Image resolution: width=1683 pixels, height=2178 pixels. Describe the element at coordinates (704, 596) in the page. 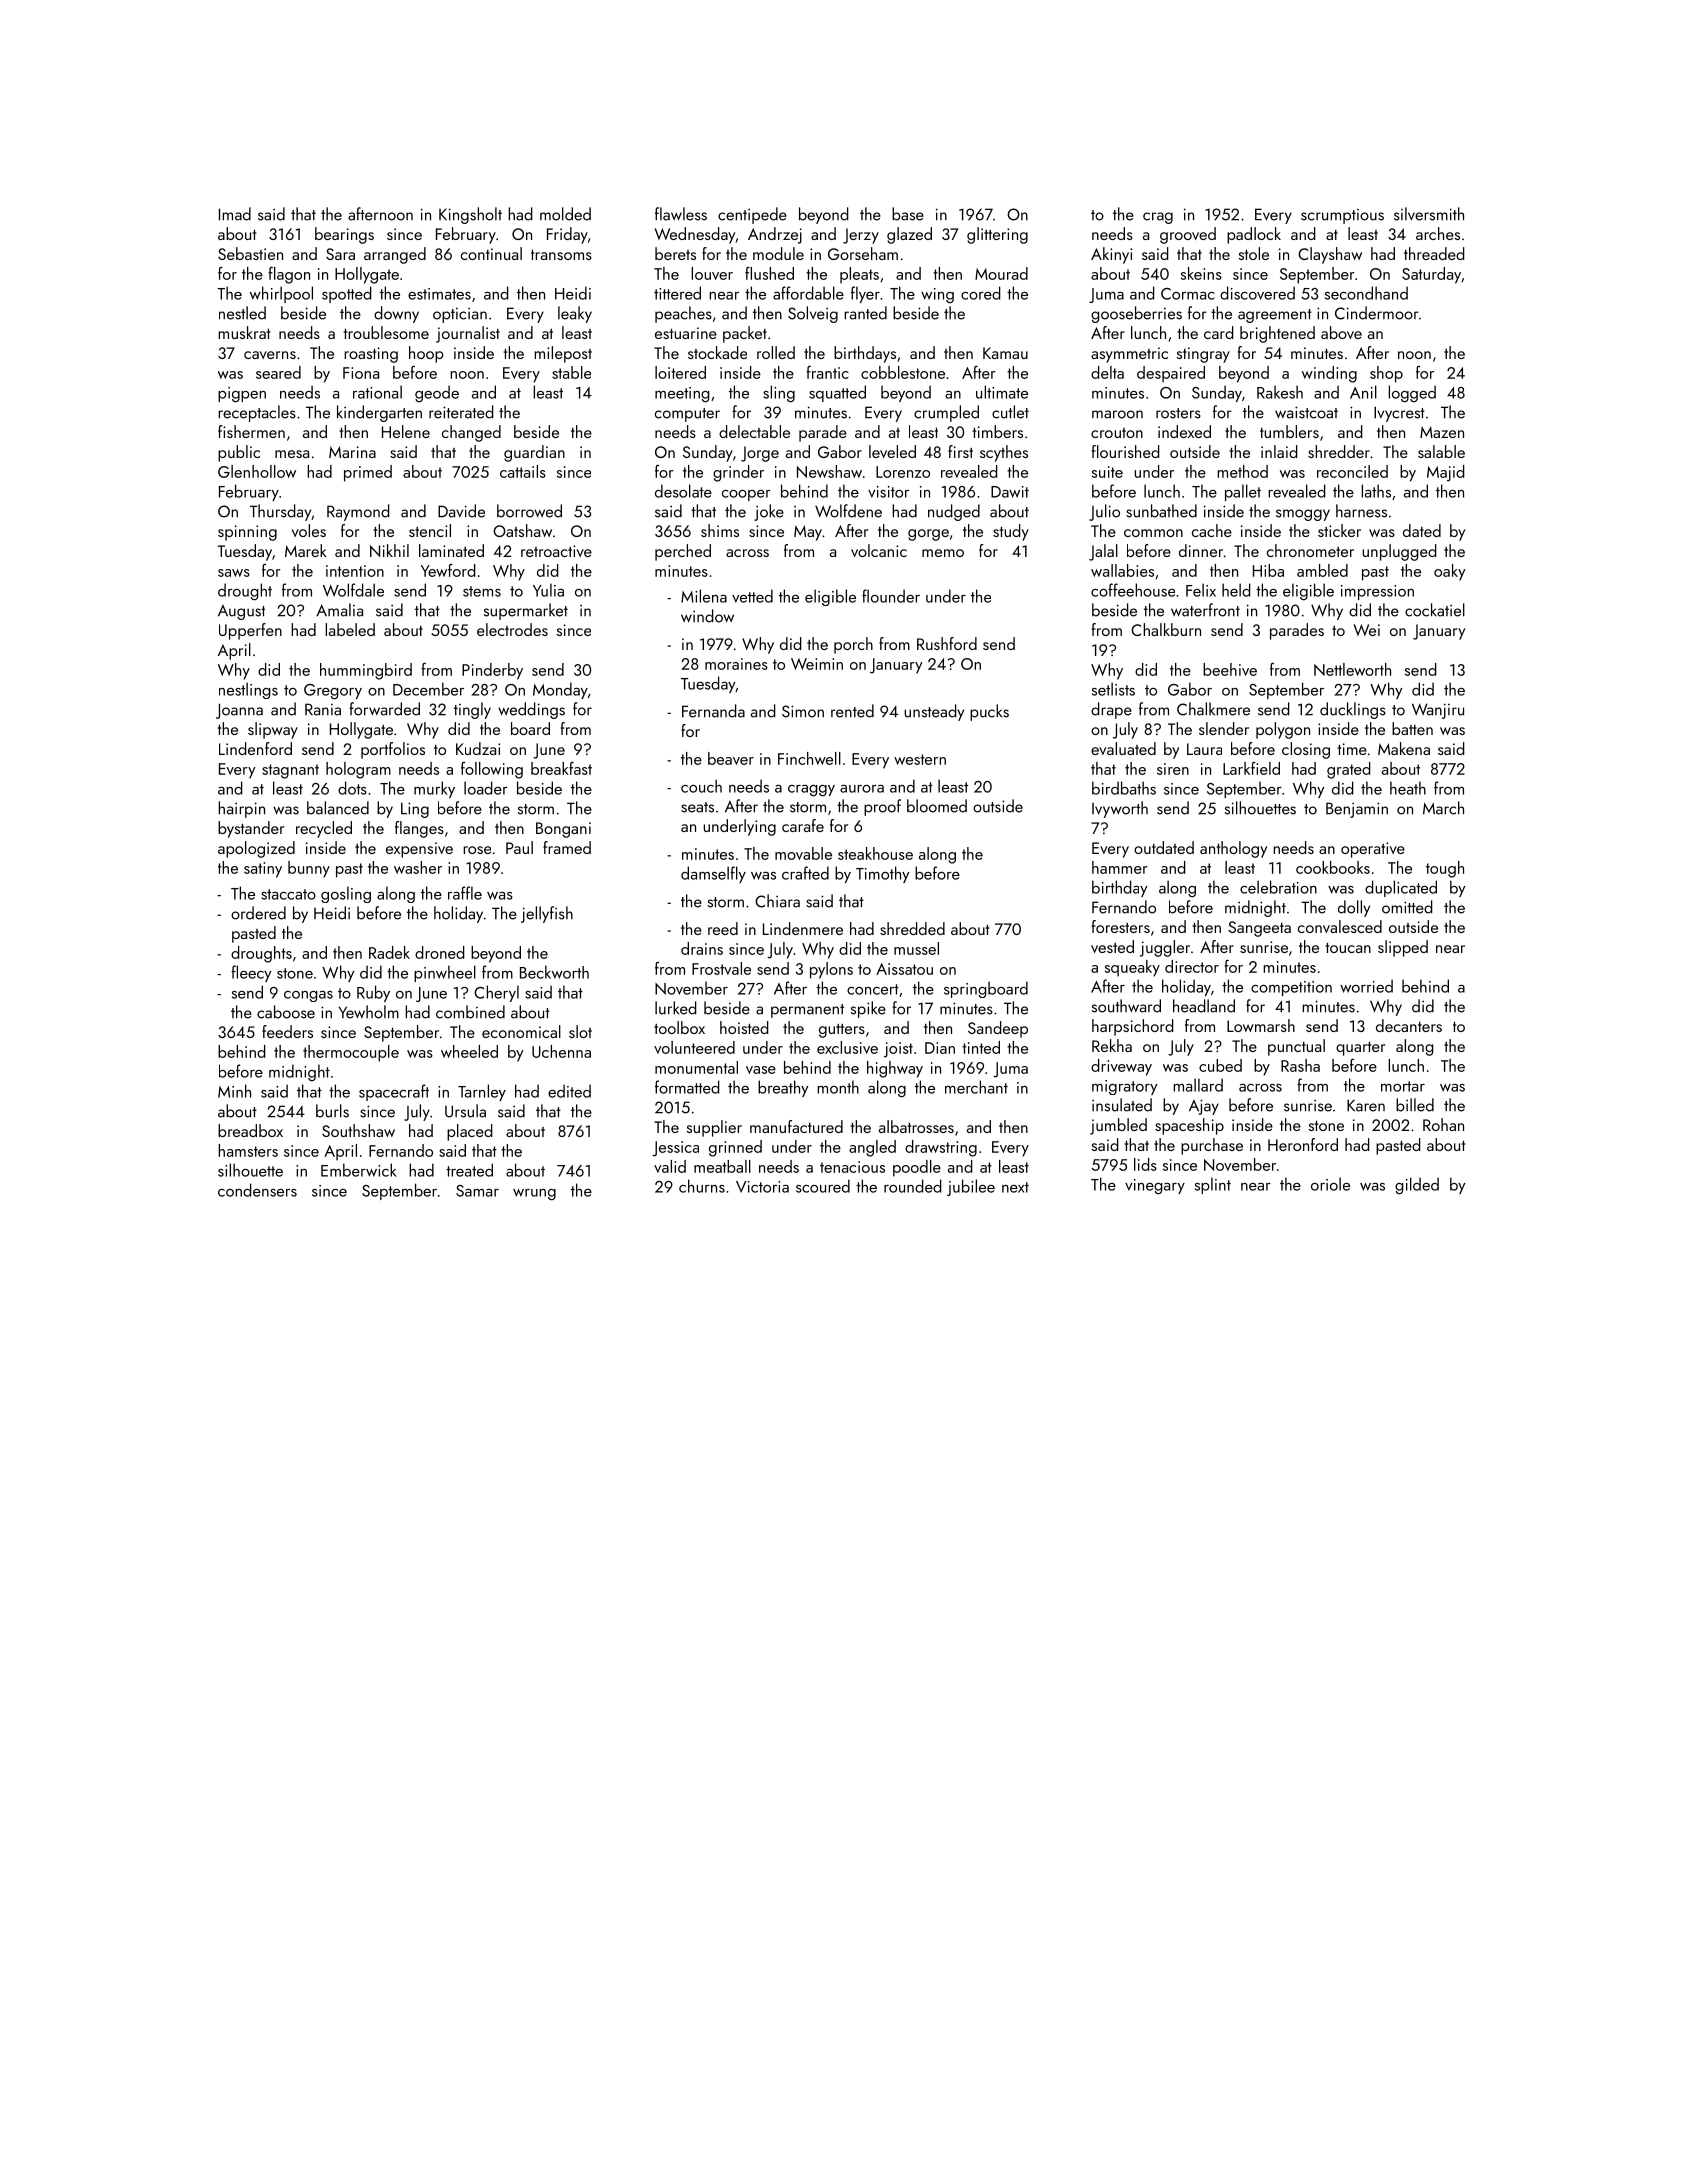

I see `Milena` at that location.
